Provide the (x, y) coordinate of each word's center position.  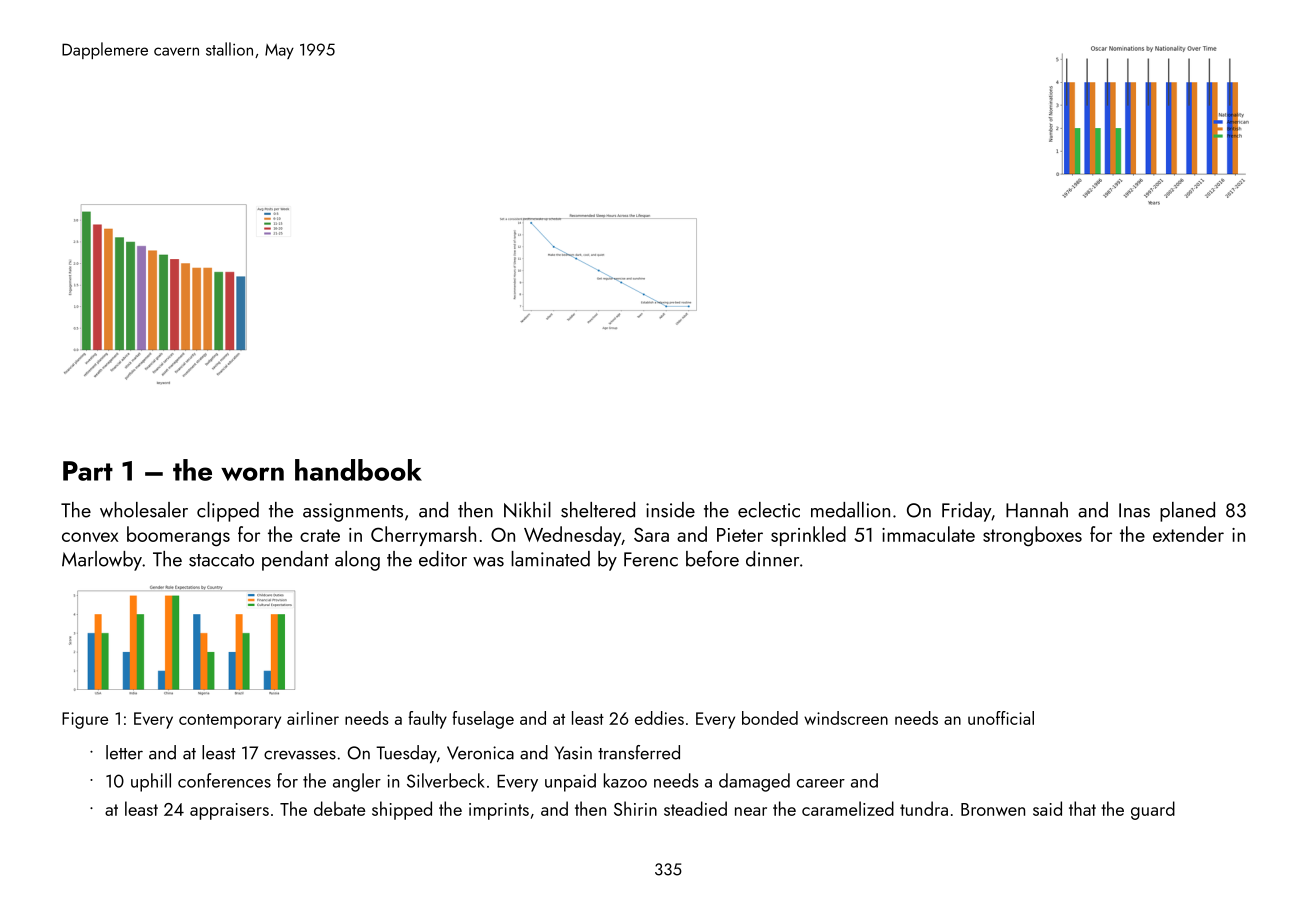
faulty (427, 720)
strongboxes (1032, 536)
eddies (659, 718)
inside (670, 510)
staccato (221, 560)
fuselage (483, 720)
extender (1188, 534)
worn (252, 474)
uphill (151, 782)
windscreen (846, 718)
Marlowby (102, 561)
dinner (772, 559)
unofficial (1001, 718)
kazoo (625, 780)
